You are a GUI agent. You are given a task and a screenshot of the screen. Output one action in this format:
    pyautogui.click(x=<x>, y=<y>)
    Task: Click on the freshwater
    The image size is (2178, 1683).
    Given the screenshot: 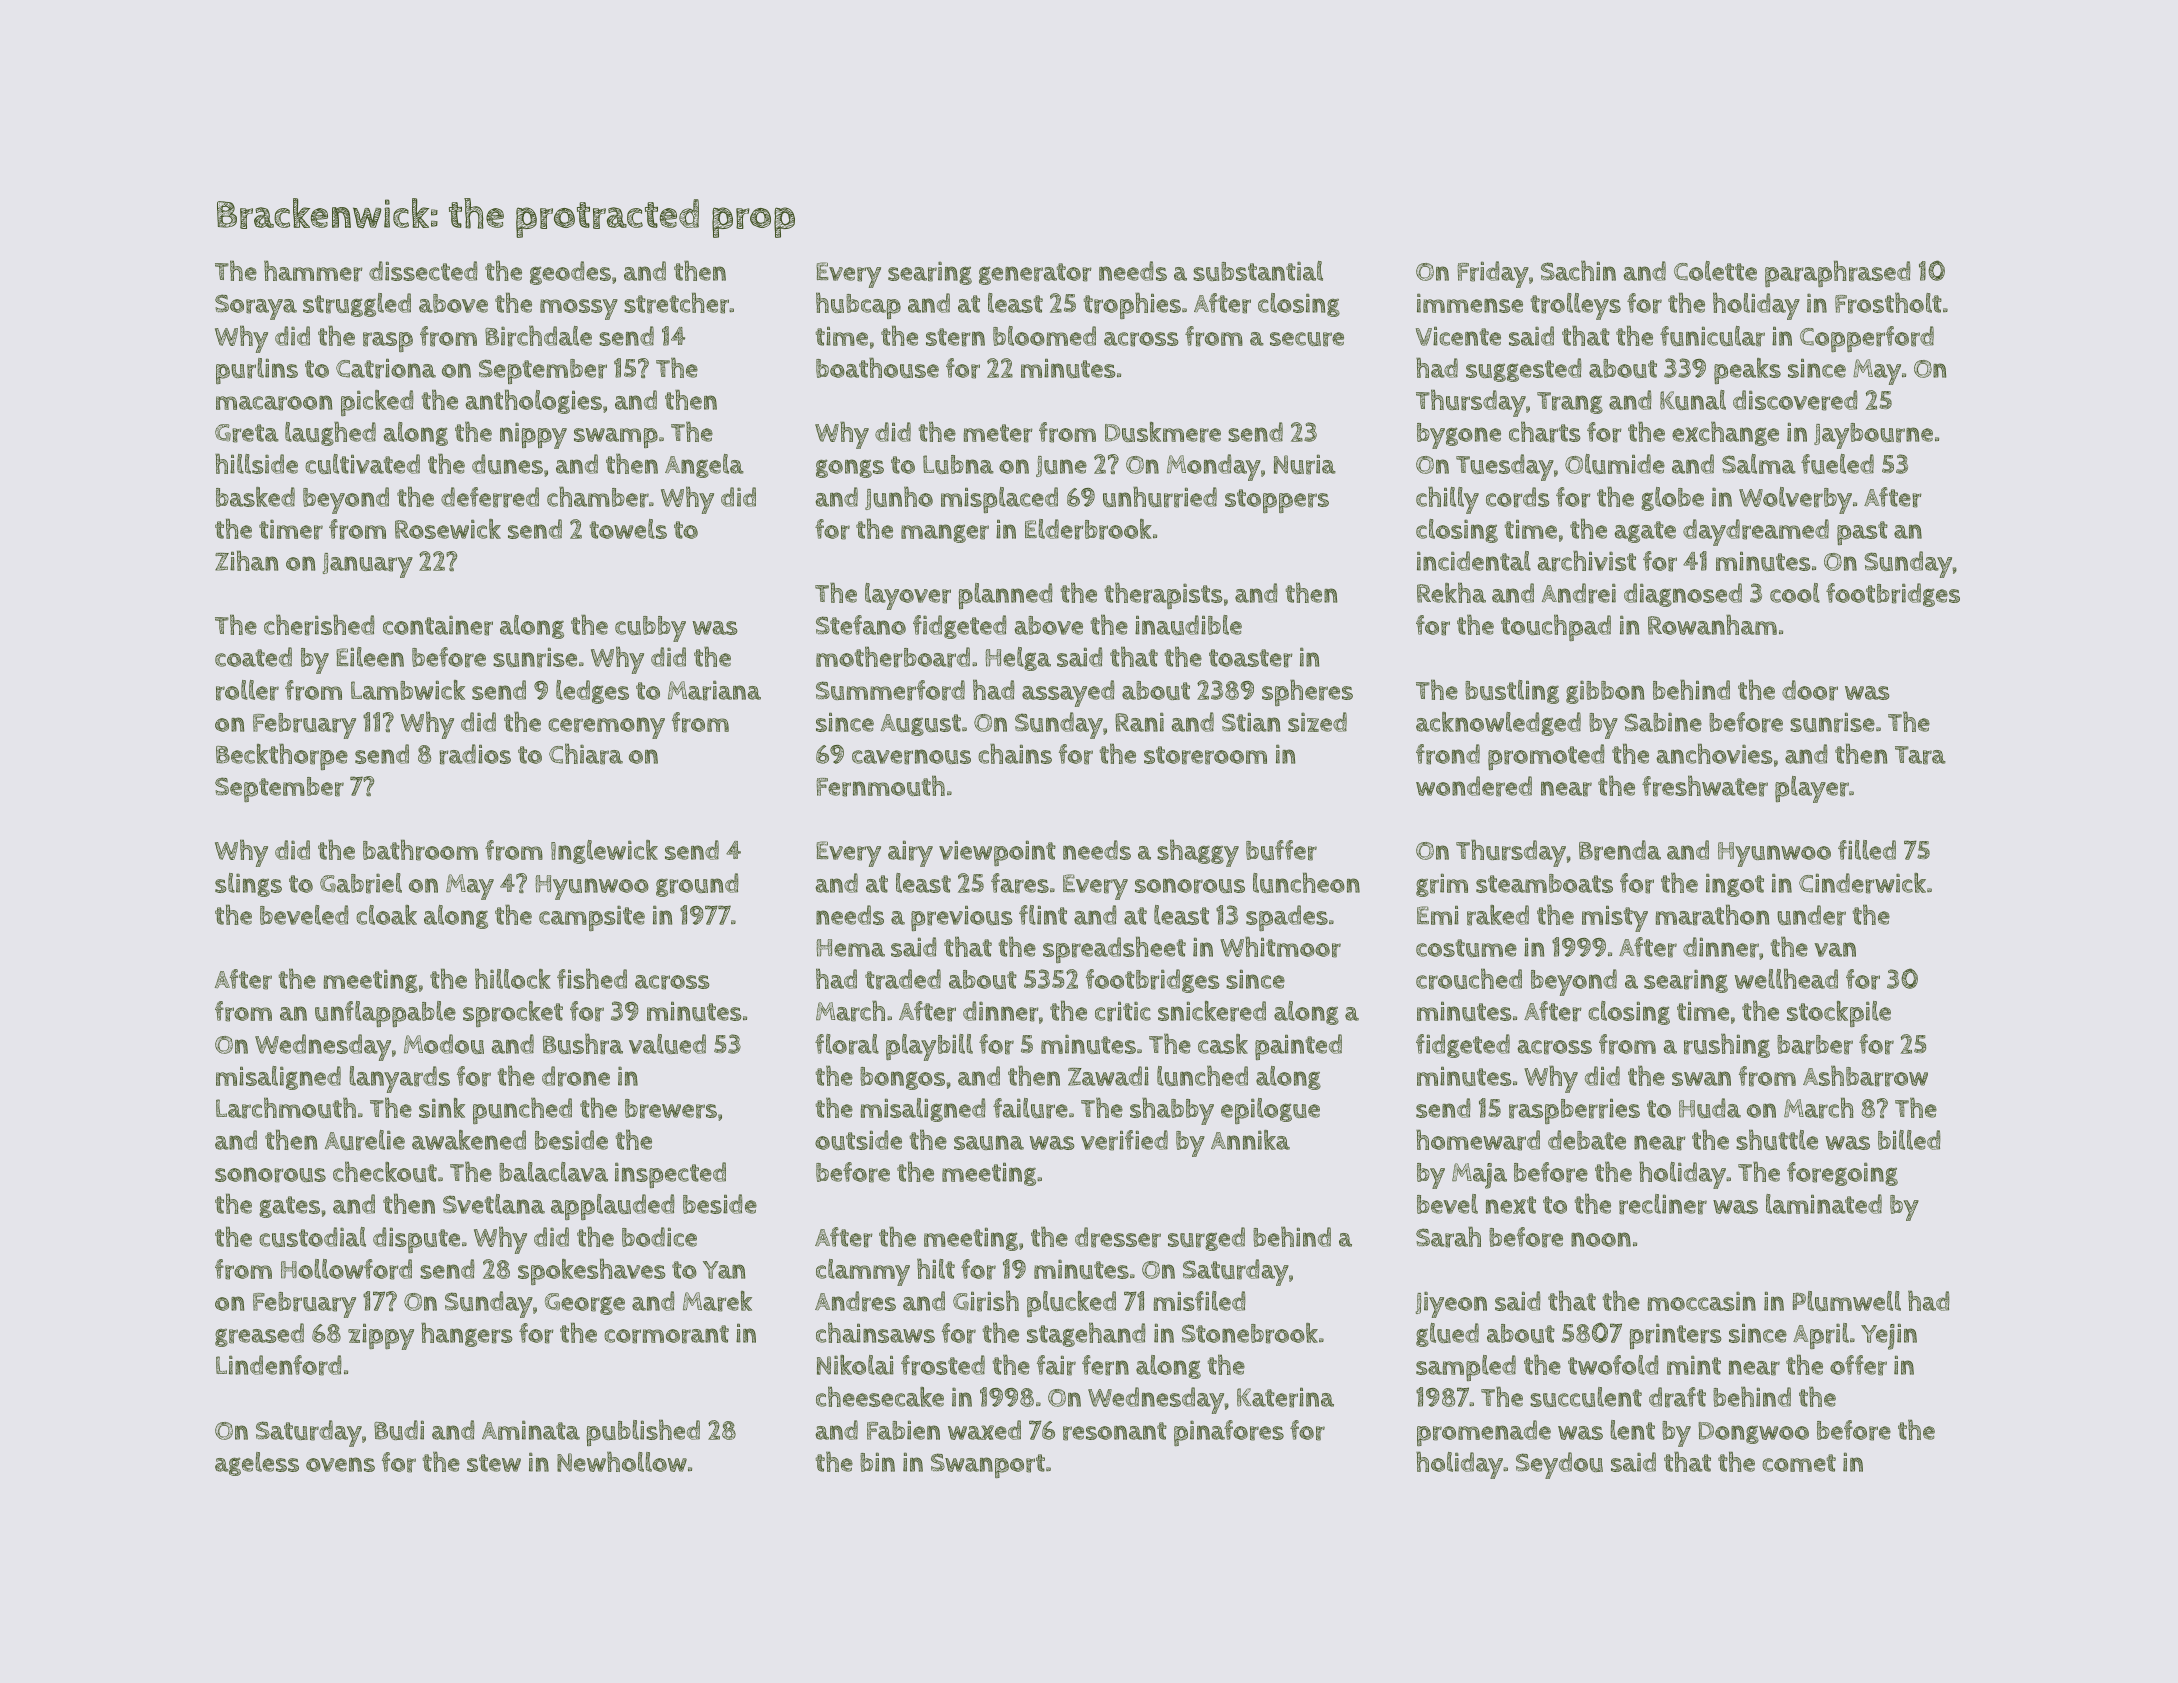 What is the action you would take?
    pyautogui.click(x=1705, y=786)
